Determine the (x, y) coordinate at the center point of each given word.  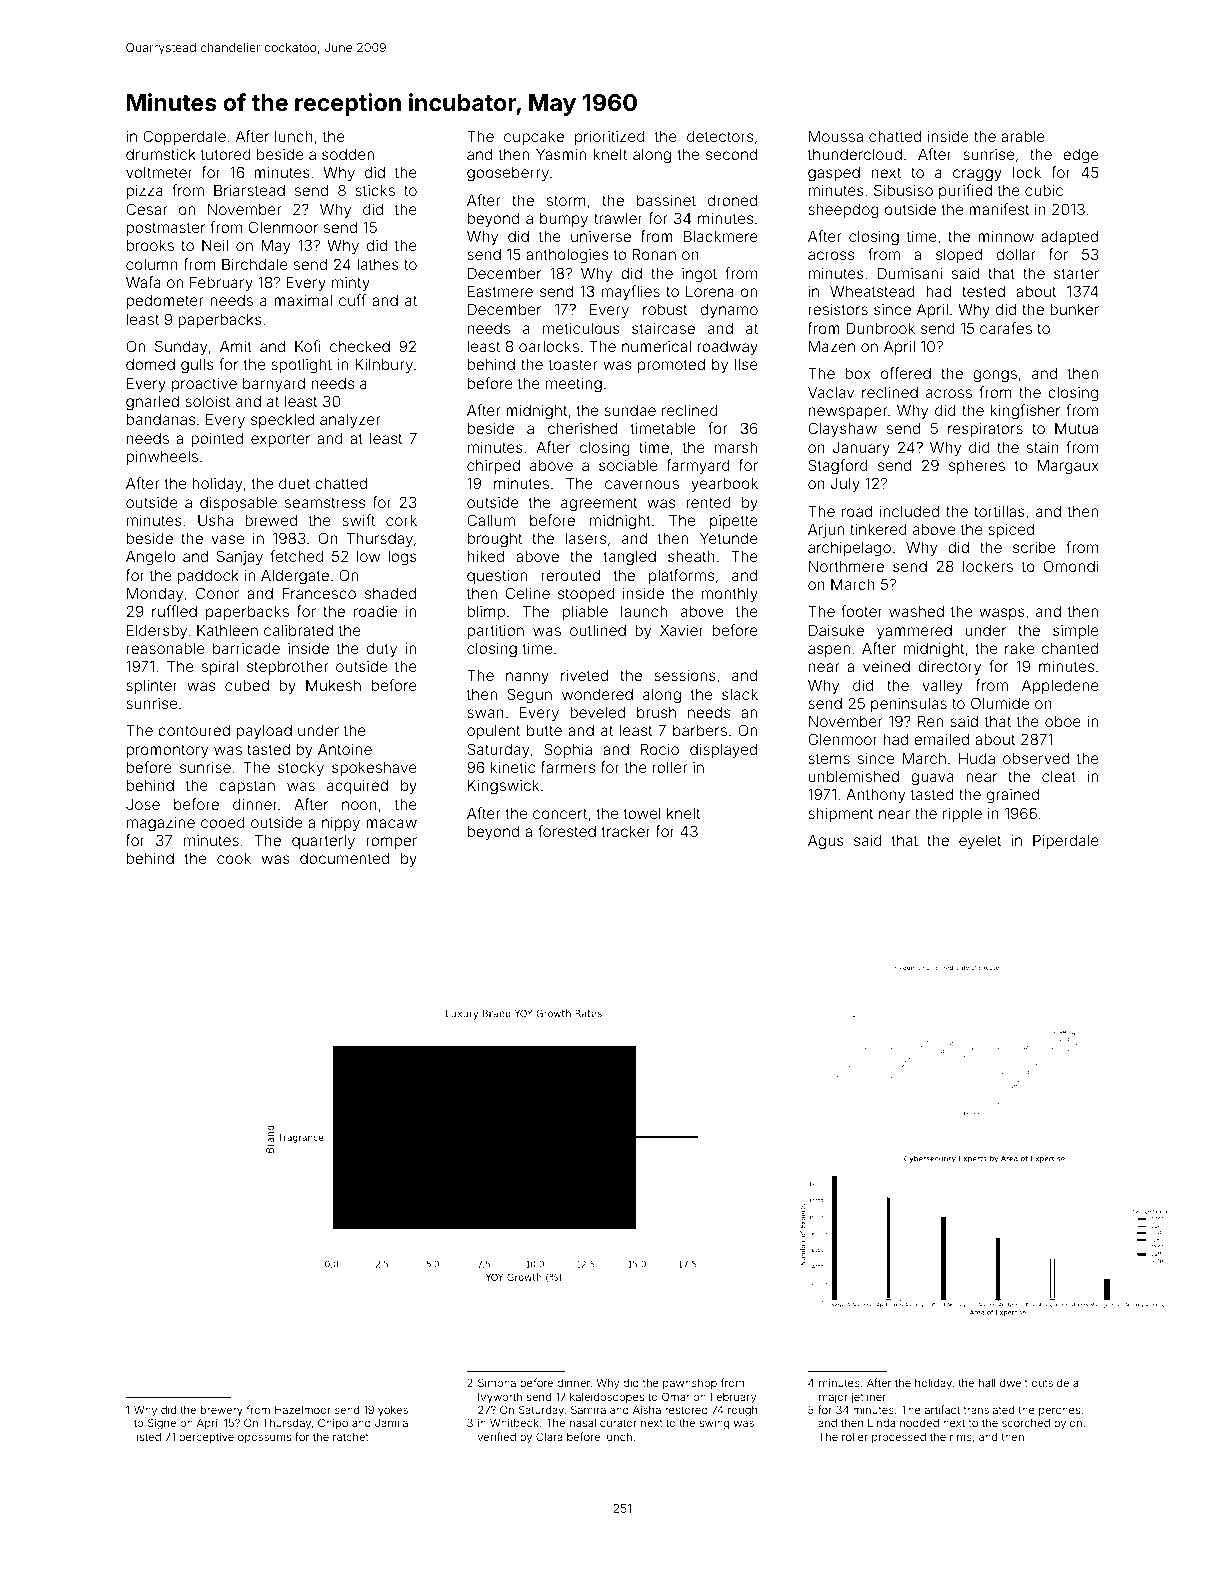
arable (1023, 136)
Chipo (333, 1423)
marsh (736, 447)
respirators (985, 429)
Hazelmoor (303, 1410)
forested (567, 831)
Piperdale (1066, 841)
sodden (348, 154)
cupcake (534, 137)
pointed (217, 439)
